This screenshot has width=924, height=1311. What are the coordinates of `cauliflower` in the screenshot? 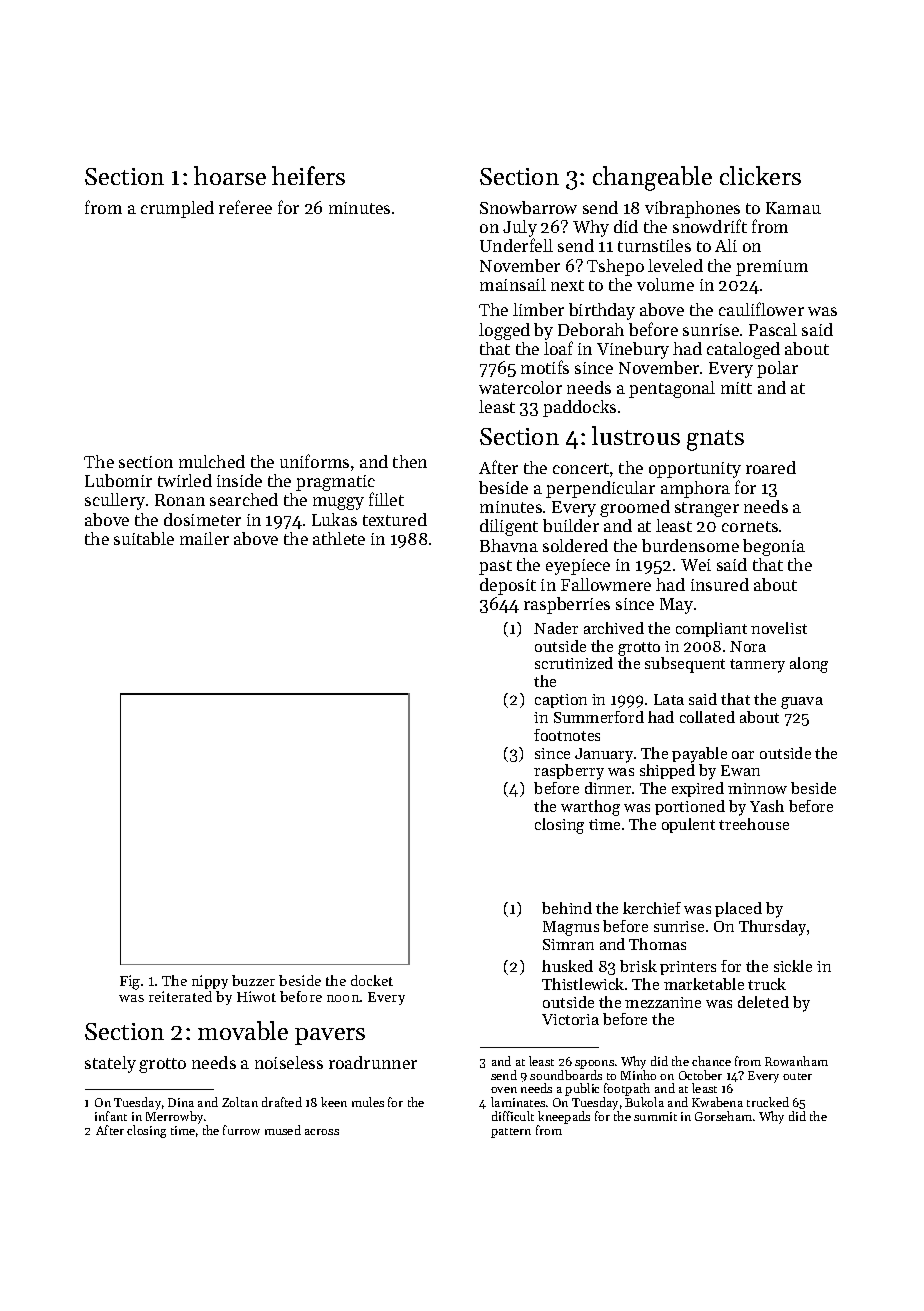 It's located at (761, 309).
